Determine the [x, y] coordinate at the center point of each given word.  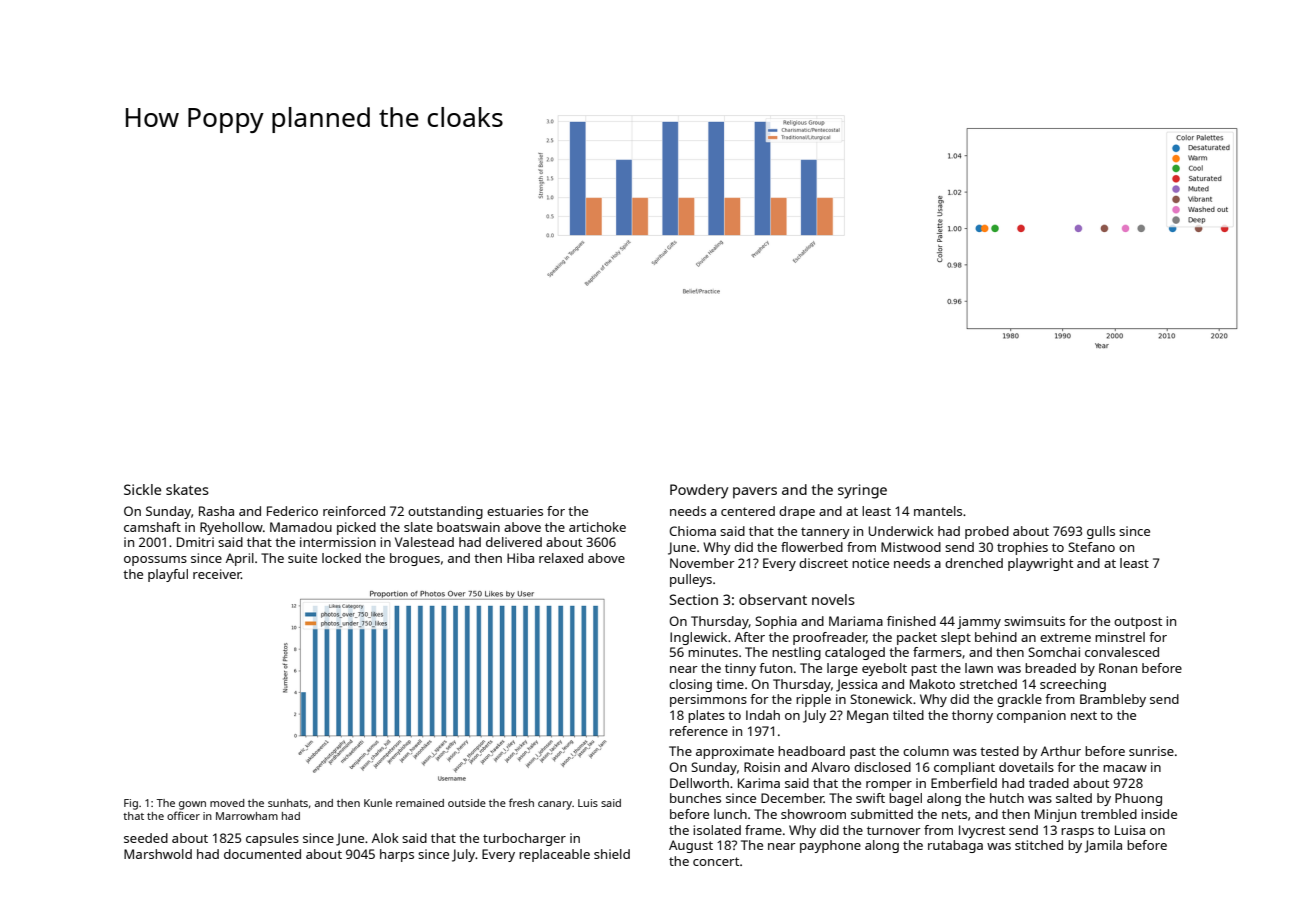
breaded [1050, 668]
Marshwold [158, 854]
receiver [217, 574]
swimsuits [1034, 621]
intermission [338, 542]
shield [612, 854]
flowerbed [812, 547]
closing [690, 685]
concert [716, 861]
